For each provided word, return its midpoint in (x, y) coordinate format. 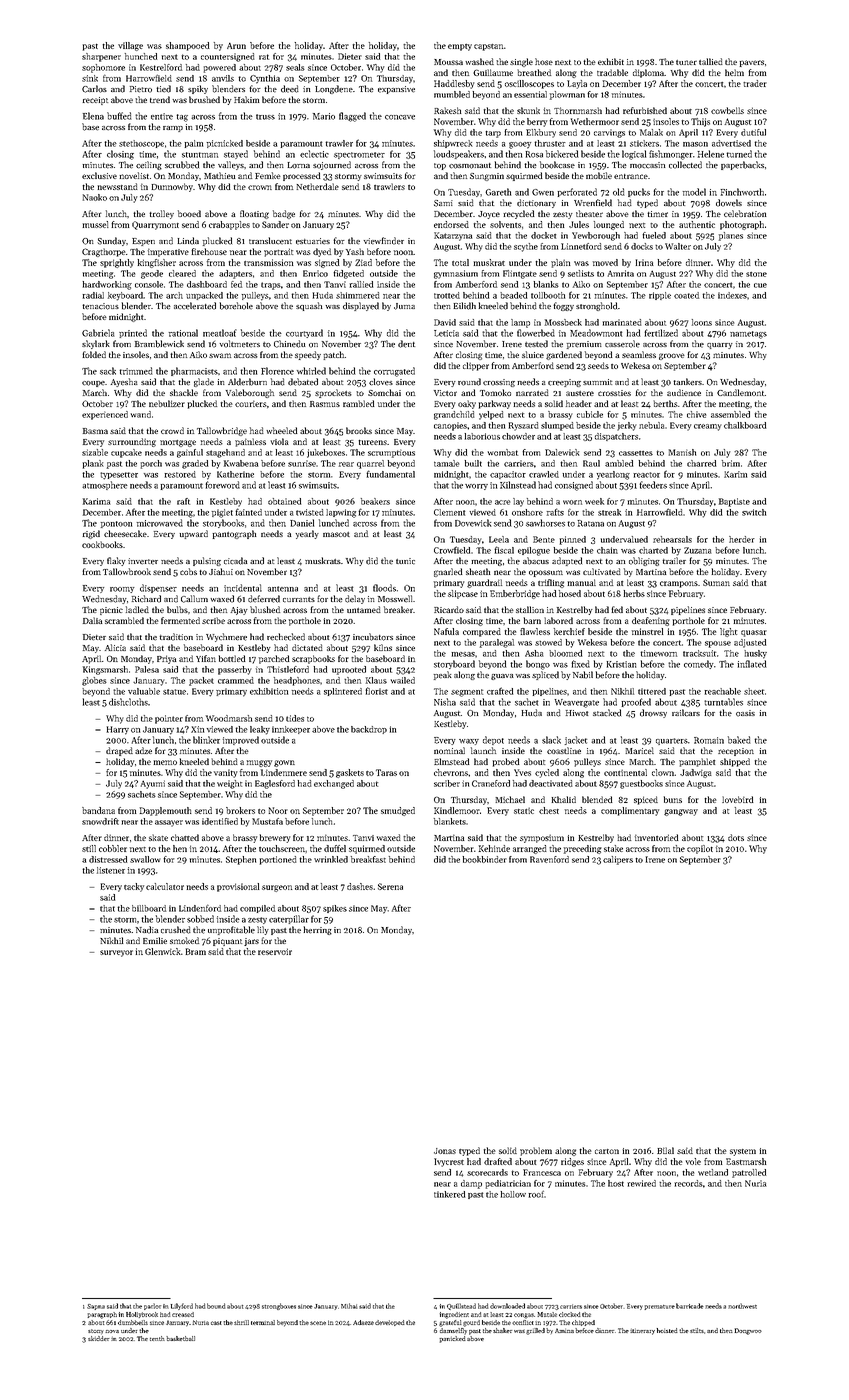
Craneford (491, 783)
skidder (99, 1338)
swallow (145, 859)
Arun (236, 46)
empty (460, 47)
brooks (359, 430)
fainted (248, 512)
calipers (618, 860)
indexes (732, 295)
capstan (488, 47)
